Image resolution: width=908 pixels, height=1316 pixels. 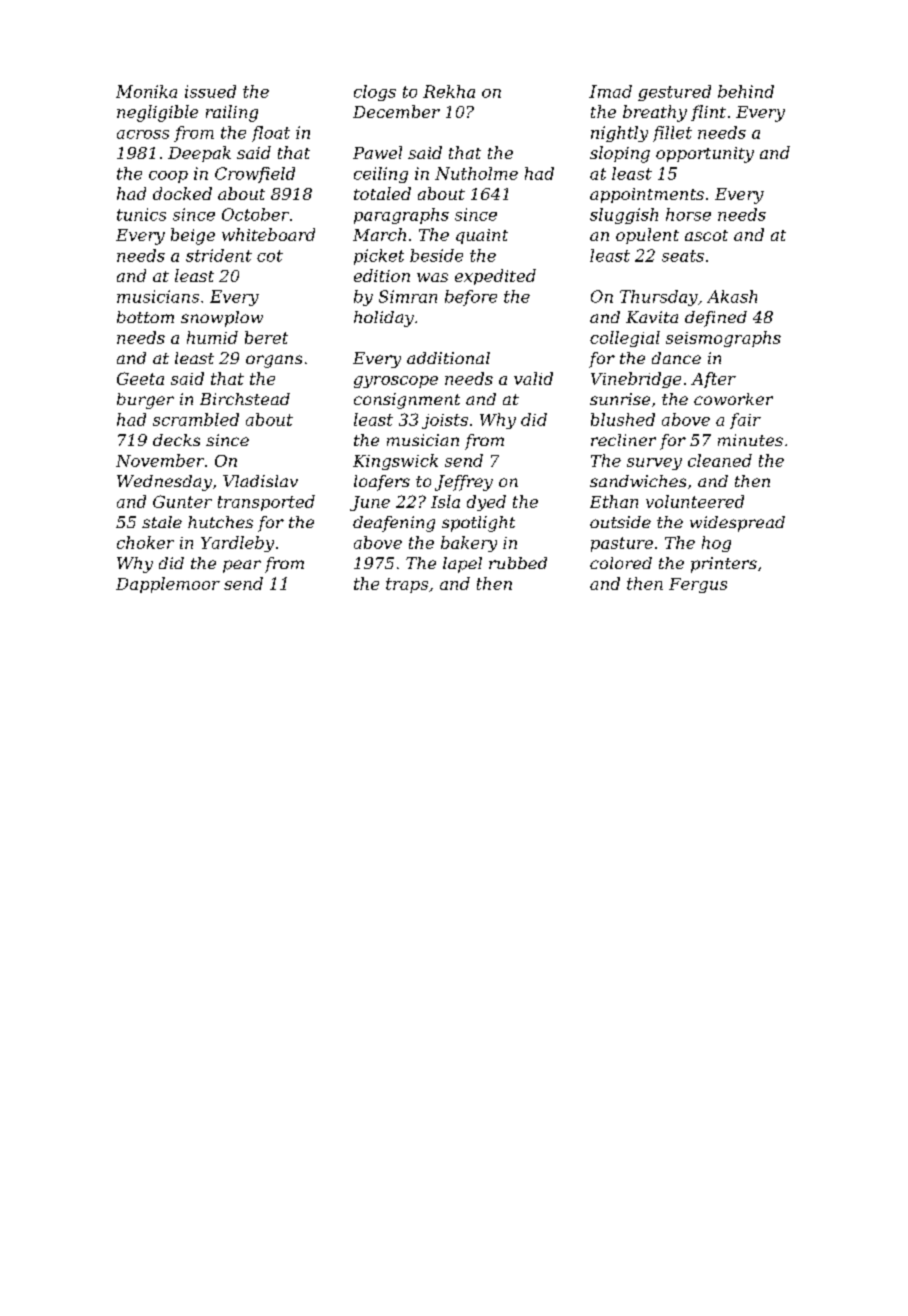 I want to click on Dapplemoor, so click(x=168, y=585).
